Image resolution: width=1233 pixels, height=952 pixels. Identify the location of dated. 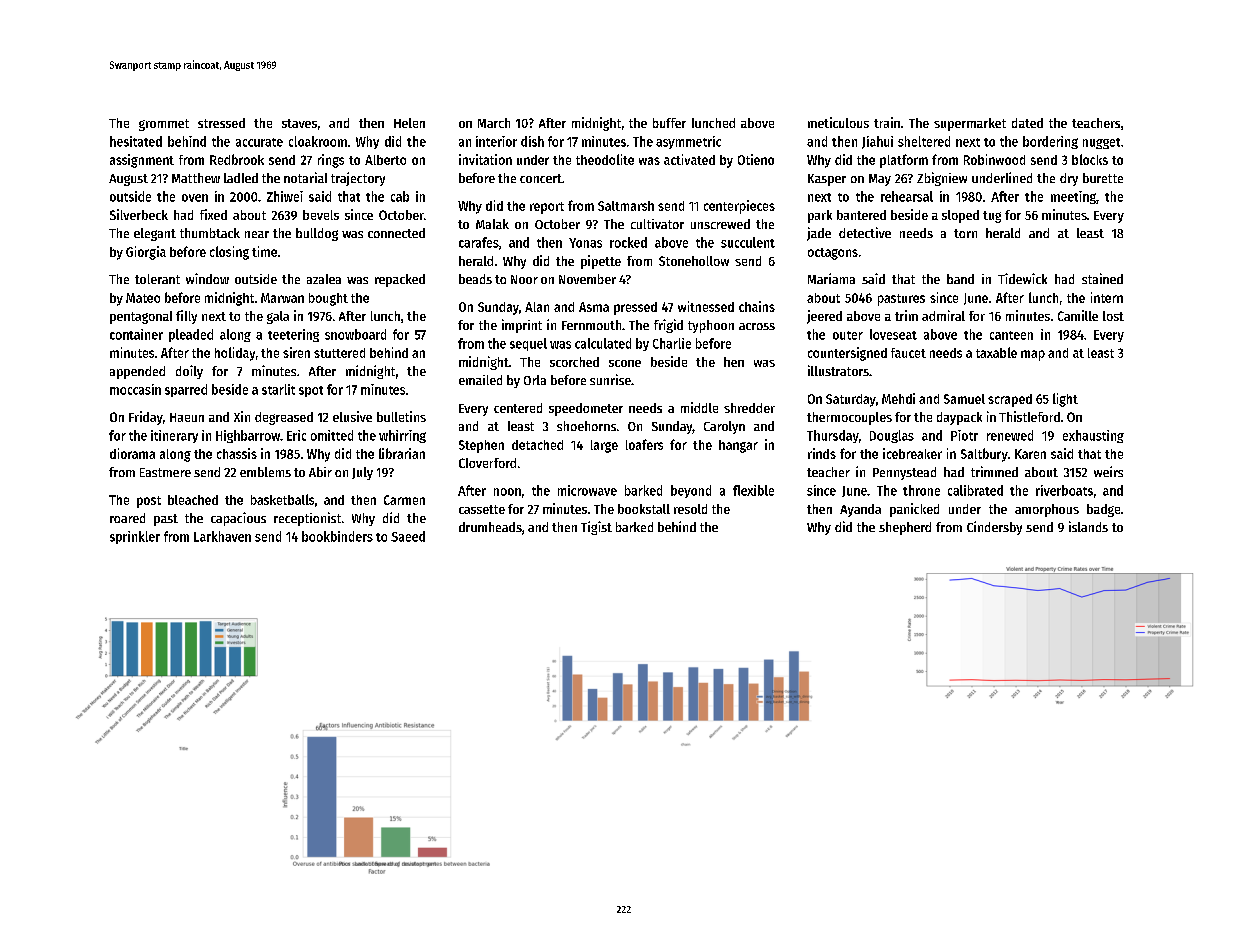
(1027, 123).
